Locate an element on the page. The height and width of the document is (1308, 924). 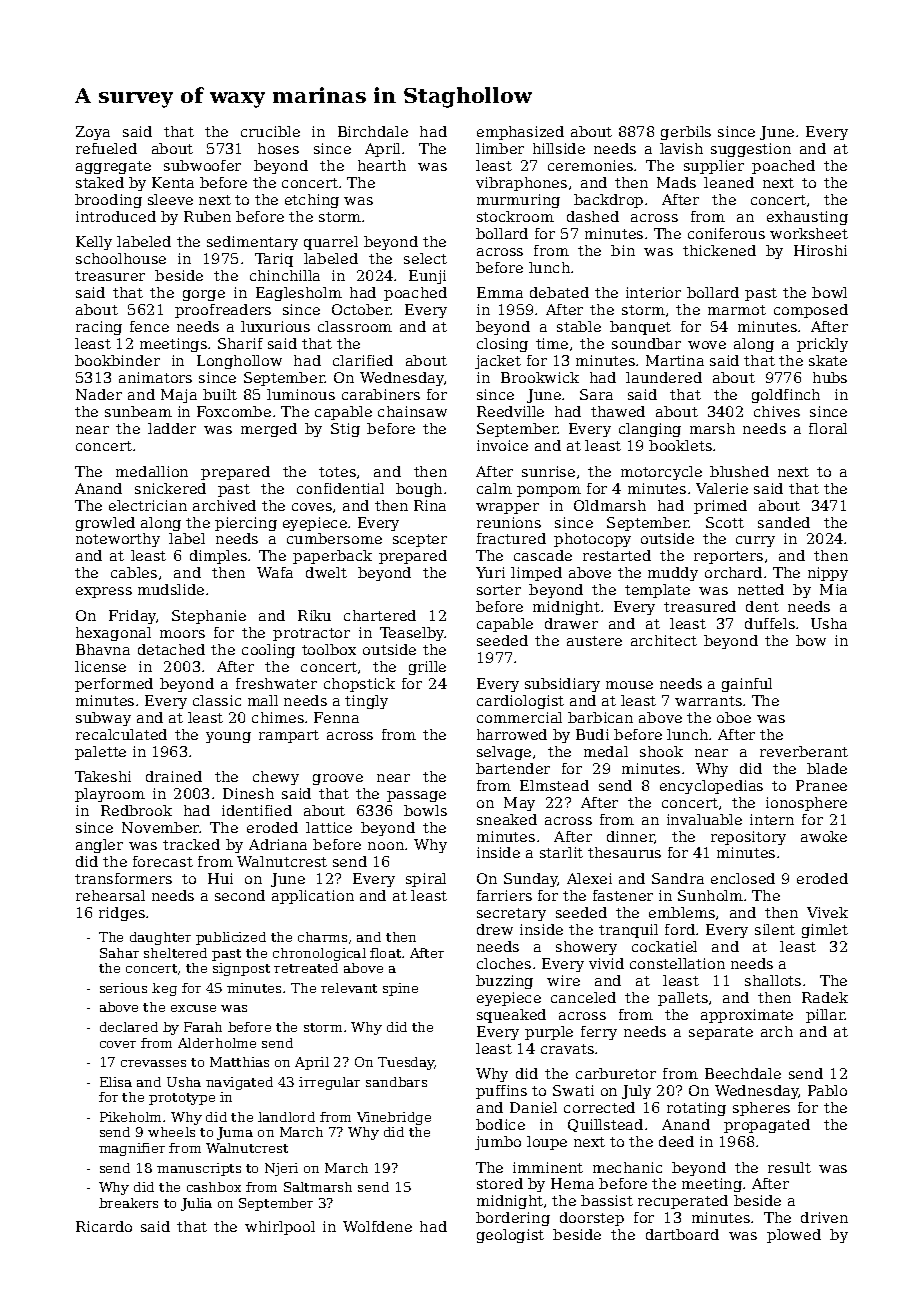
subwoofer is located at coordinates (202, 165).
